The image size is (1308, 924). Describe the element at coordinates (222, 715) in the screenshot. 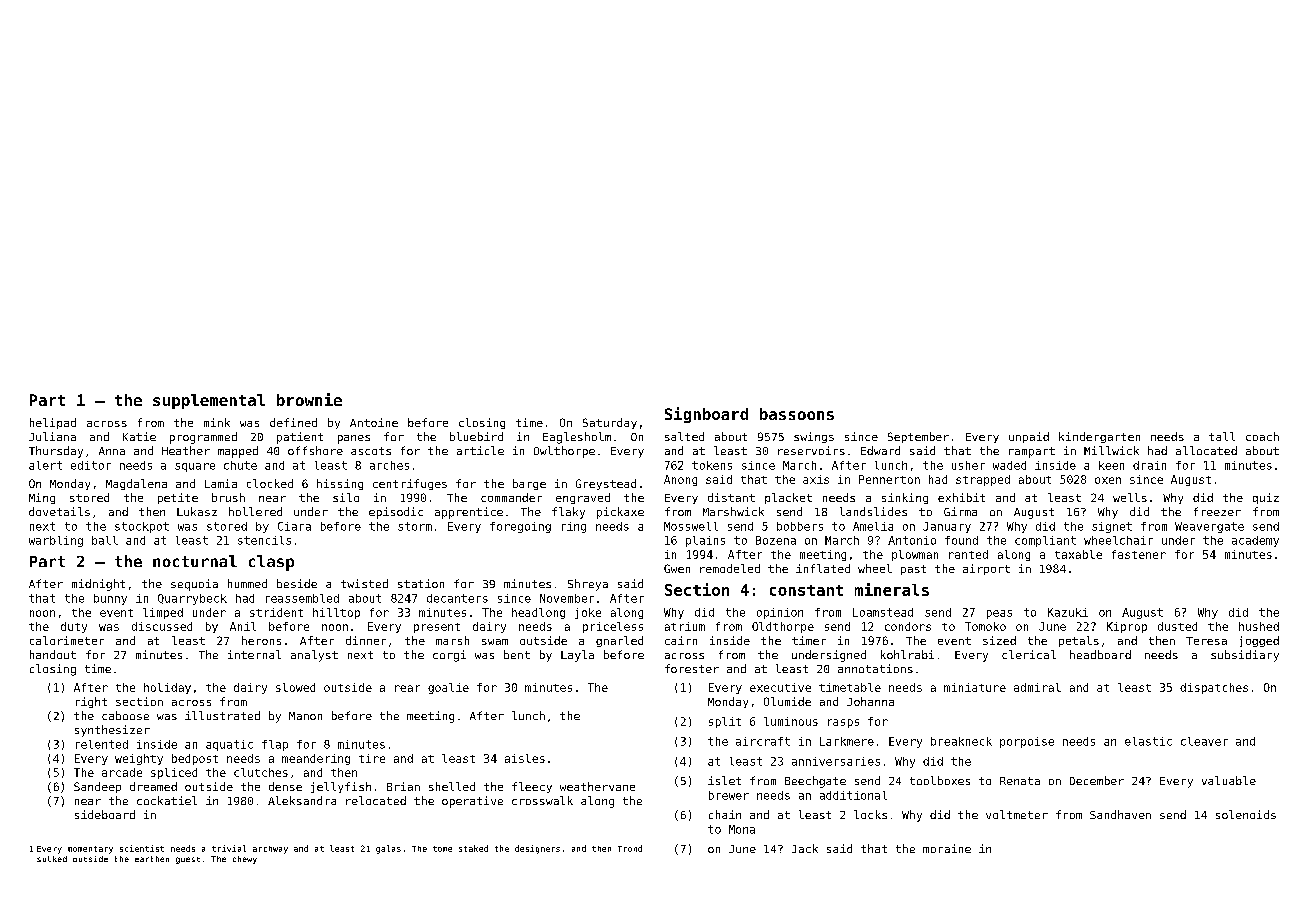

I see `illustrated` at that location.
